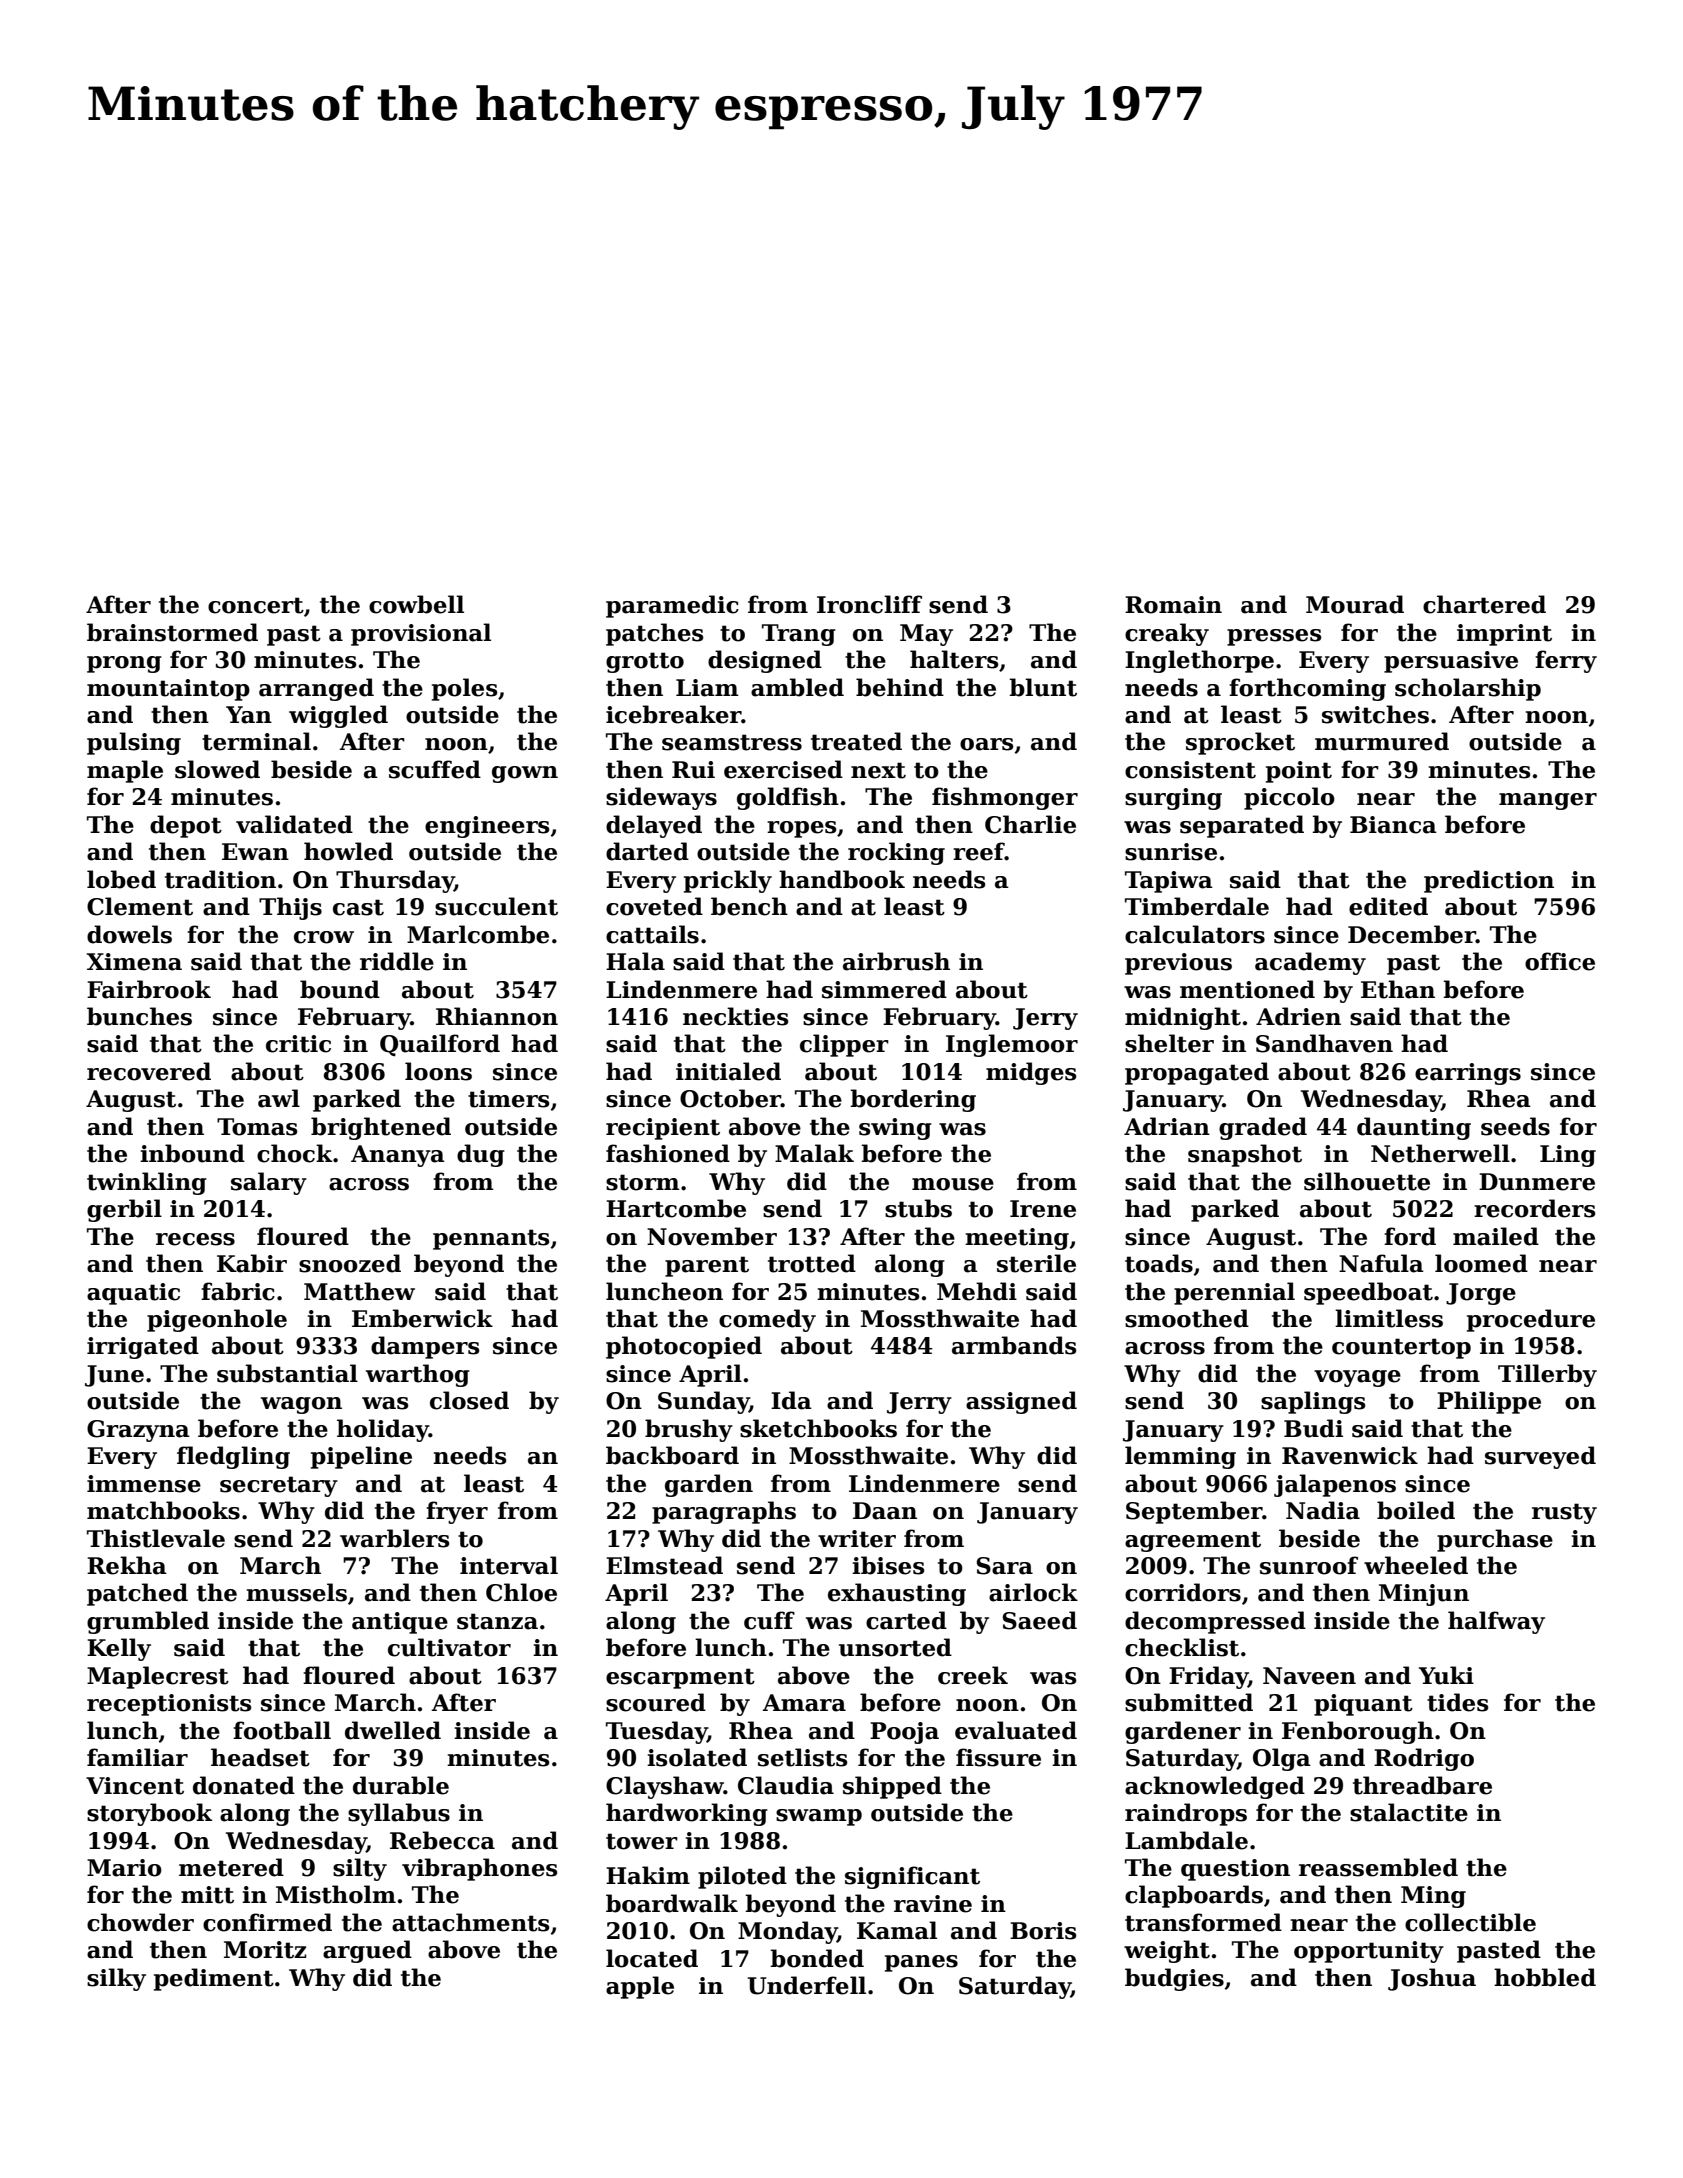 The height and width of the screenshot is (2178, 1683). I want to click on awl, so click(279, 1098).
